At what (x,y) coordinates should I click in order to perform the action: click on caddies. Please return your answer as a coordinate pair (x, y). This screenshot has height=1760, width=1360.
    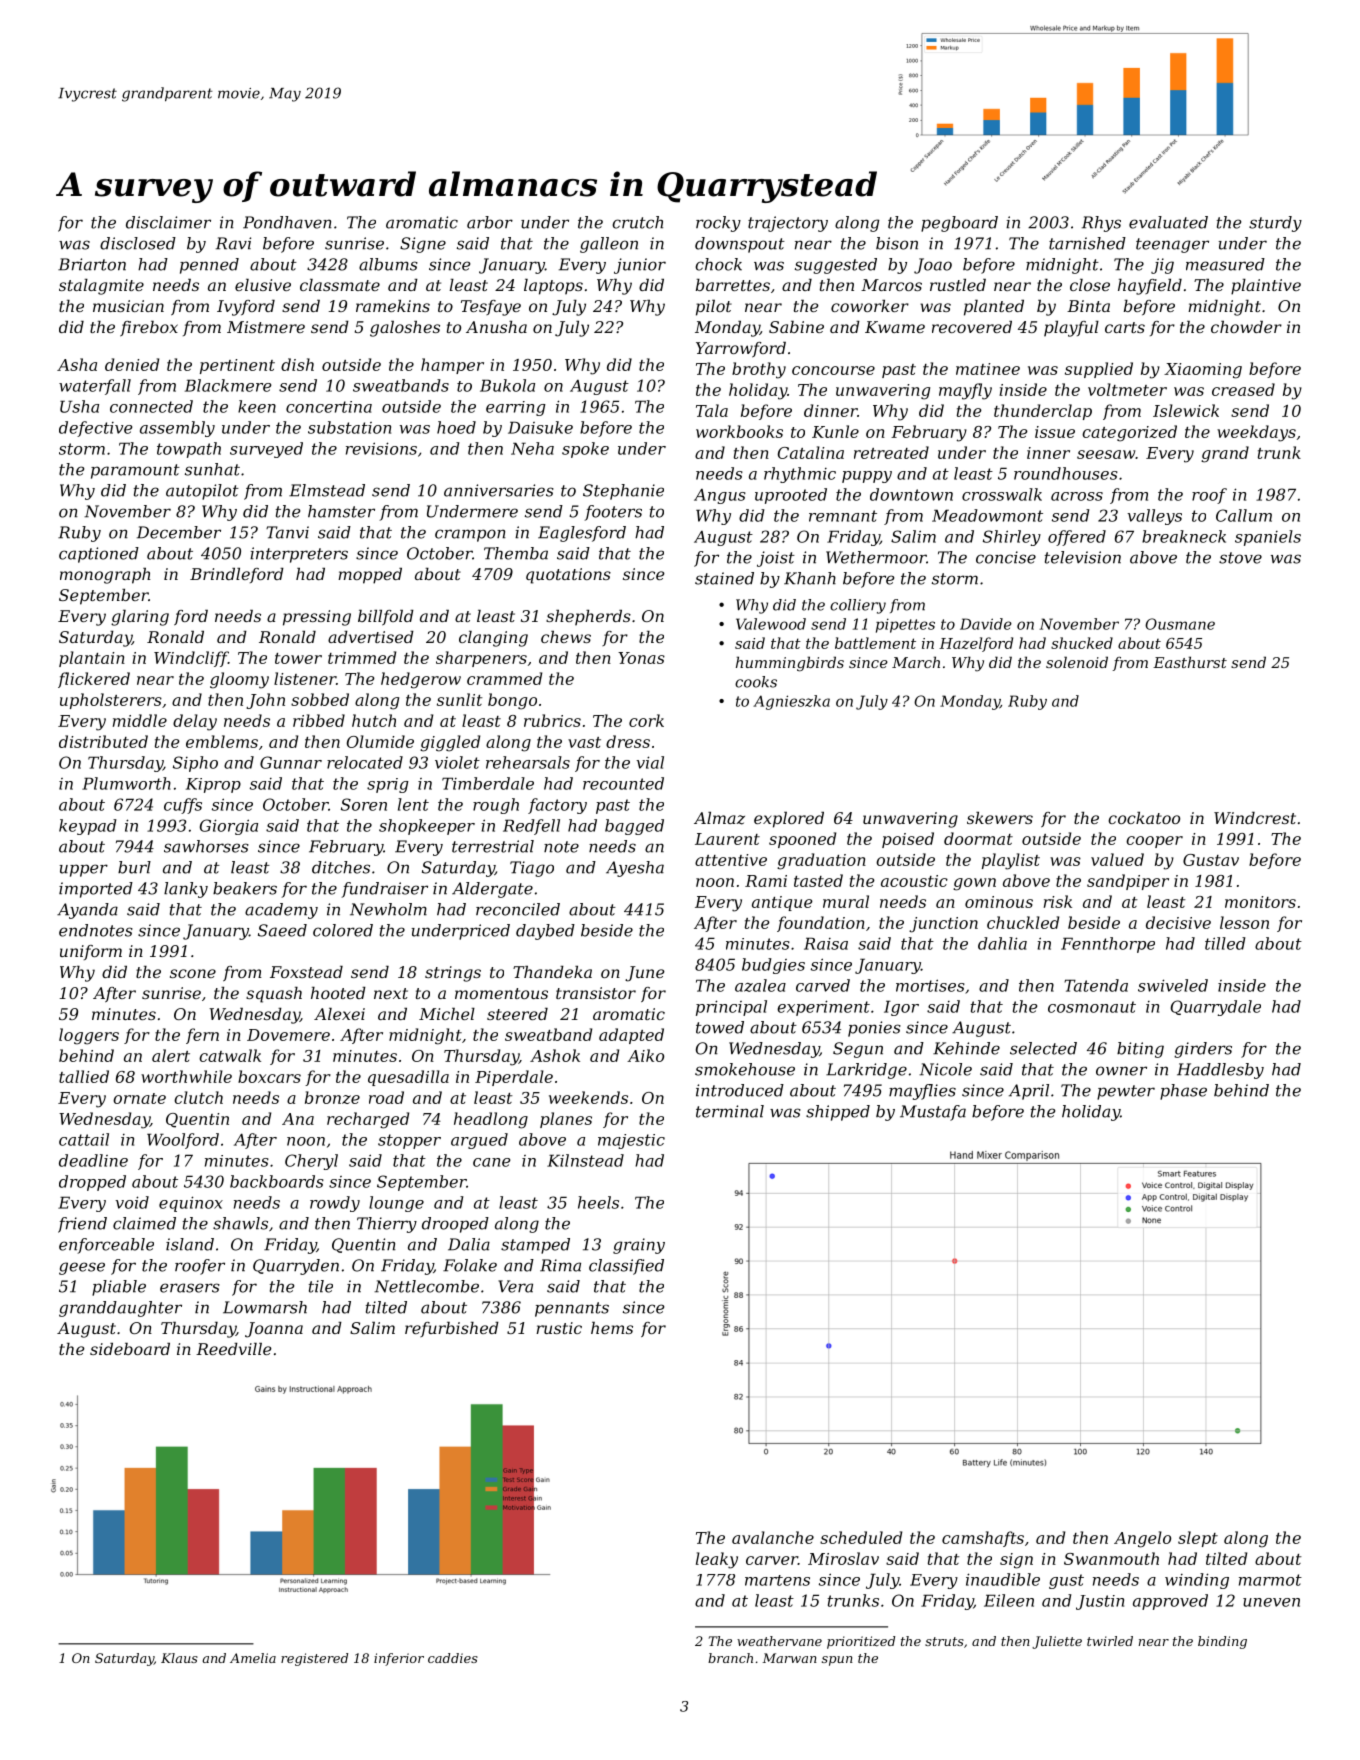
    Looking at the image, I should click on (453, 1658).
